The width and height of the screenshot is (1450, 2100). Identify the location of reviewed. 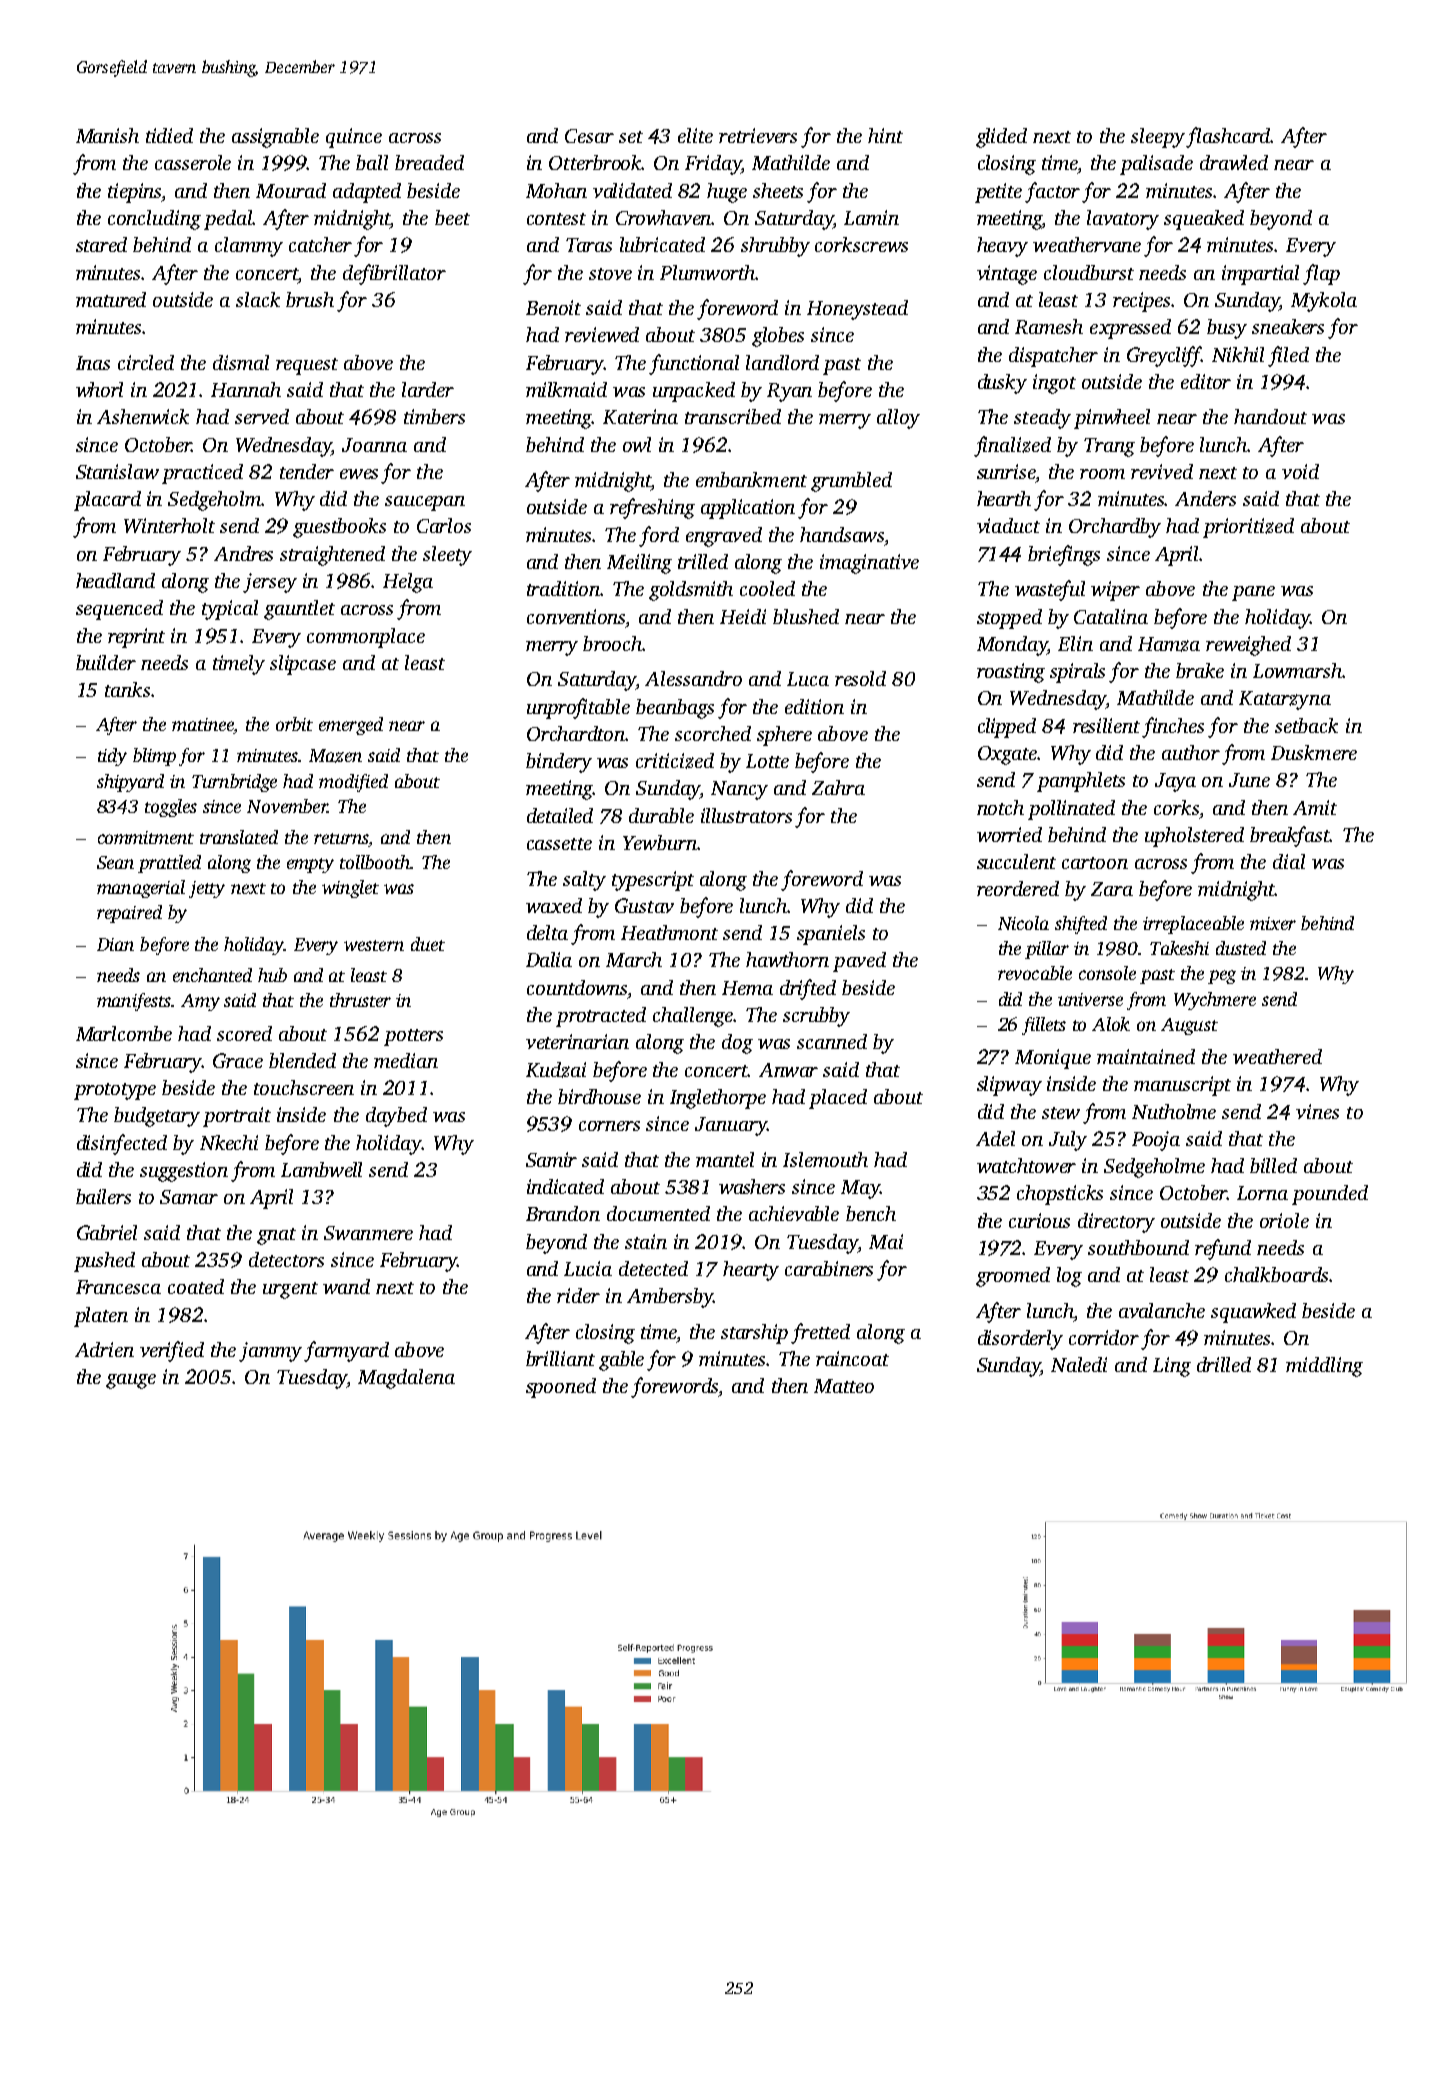
(602, 334).
